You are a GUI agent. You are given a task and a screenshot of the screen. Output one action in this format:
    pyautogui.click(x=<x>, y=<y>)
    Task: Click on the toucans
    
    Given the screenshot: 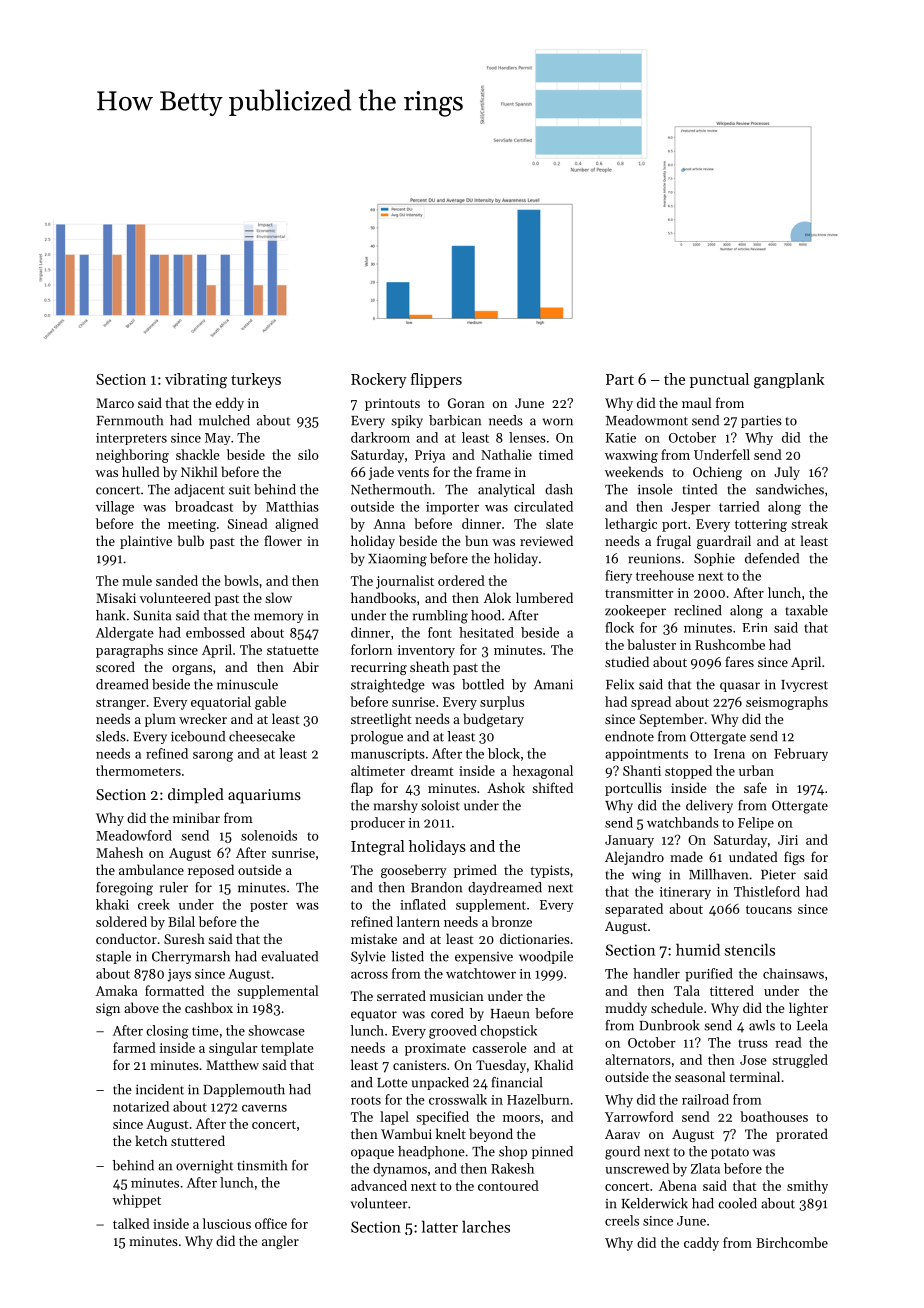 What is the action you would take?
    pyautogui.click(x=769, y=909)
